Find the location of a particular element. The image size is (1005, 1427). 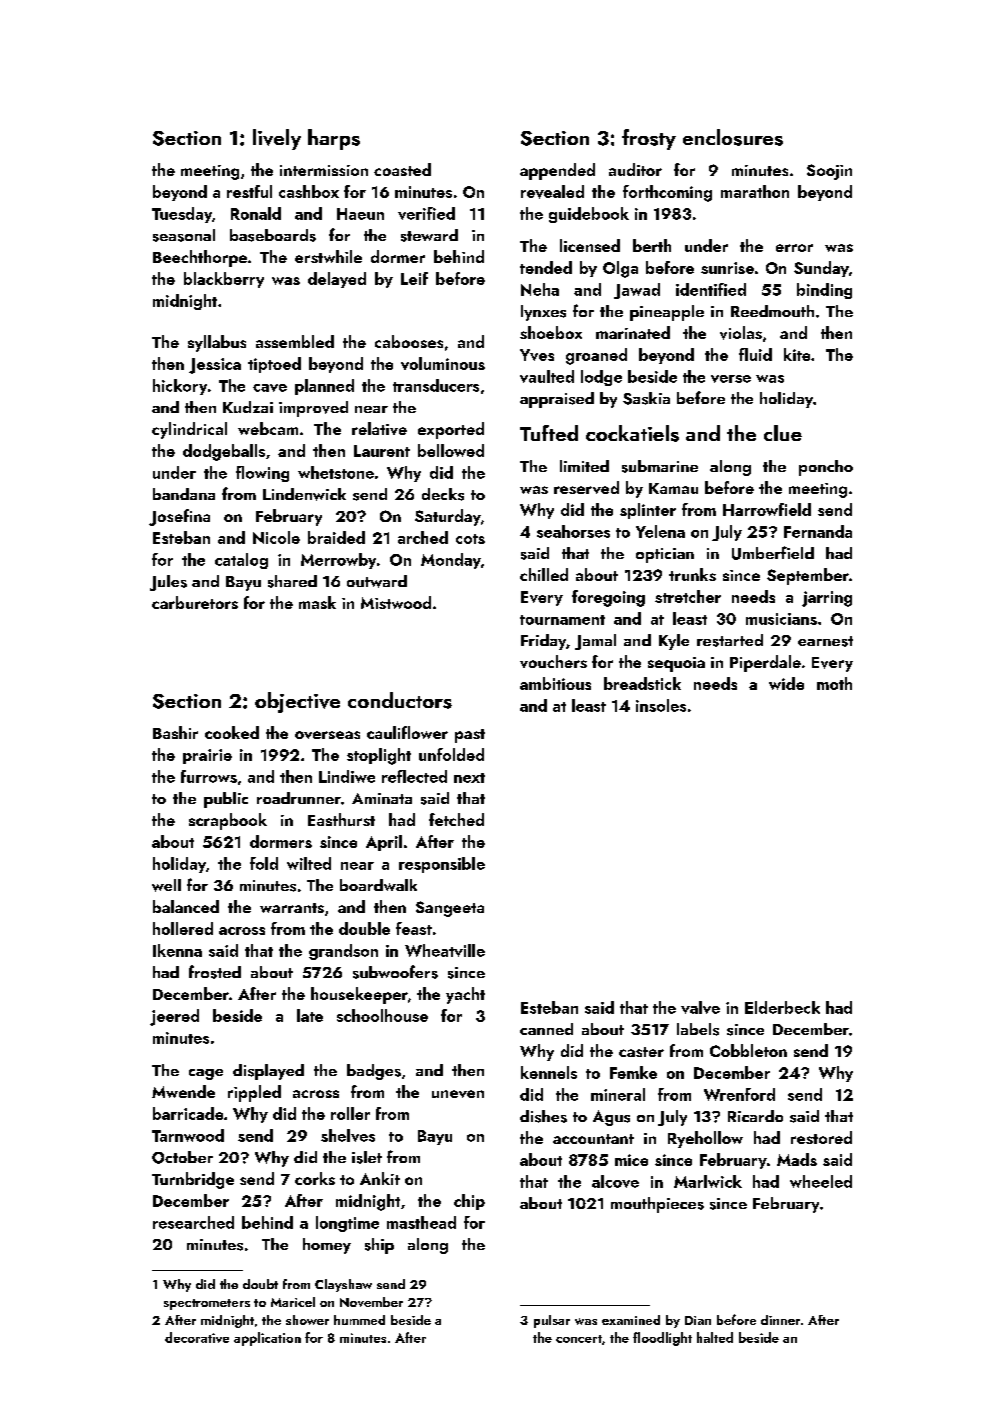

corks is located at coordinates (315, 1178).
